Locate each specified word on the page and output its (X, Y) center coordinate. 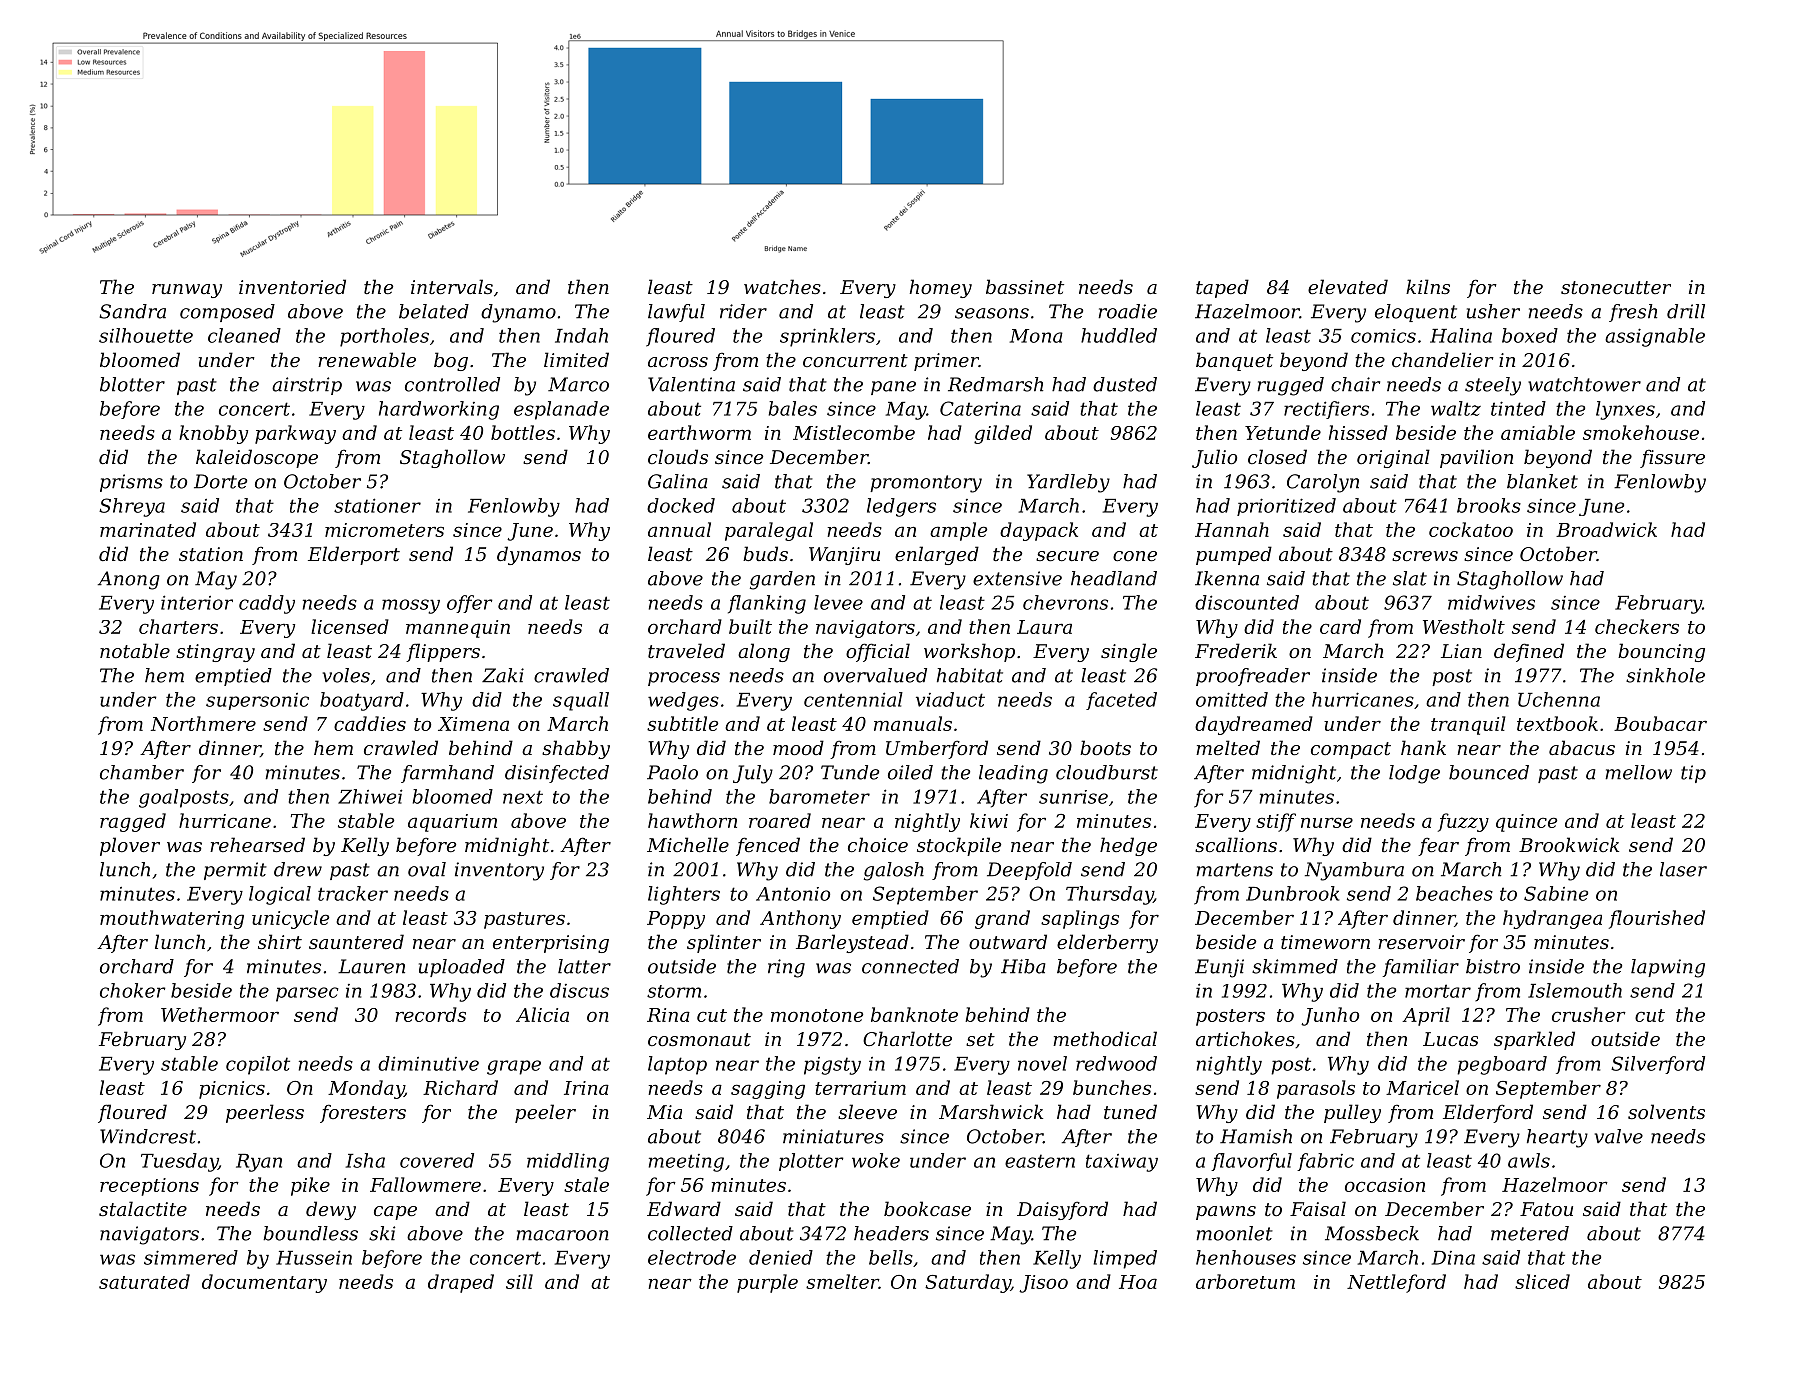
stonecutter (1616, 287)
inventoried (292, 286)
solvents (1666, 1111)
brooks (1489, 505)
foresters (363, 1113)
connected (910, 966)
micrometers (384, 530)
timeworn (1325, 942)
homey (941, 288)
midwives (1491, 602)
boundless (310, 1233)
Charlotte (907, 1038)
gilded (1003, 434)
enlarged (937, 555)
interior (197, 602)
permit (235, 871)
